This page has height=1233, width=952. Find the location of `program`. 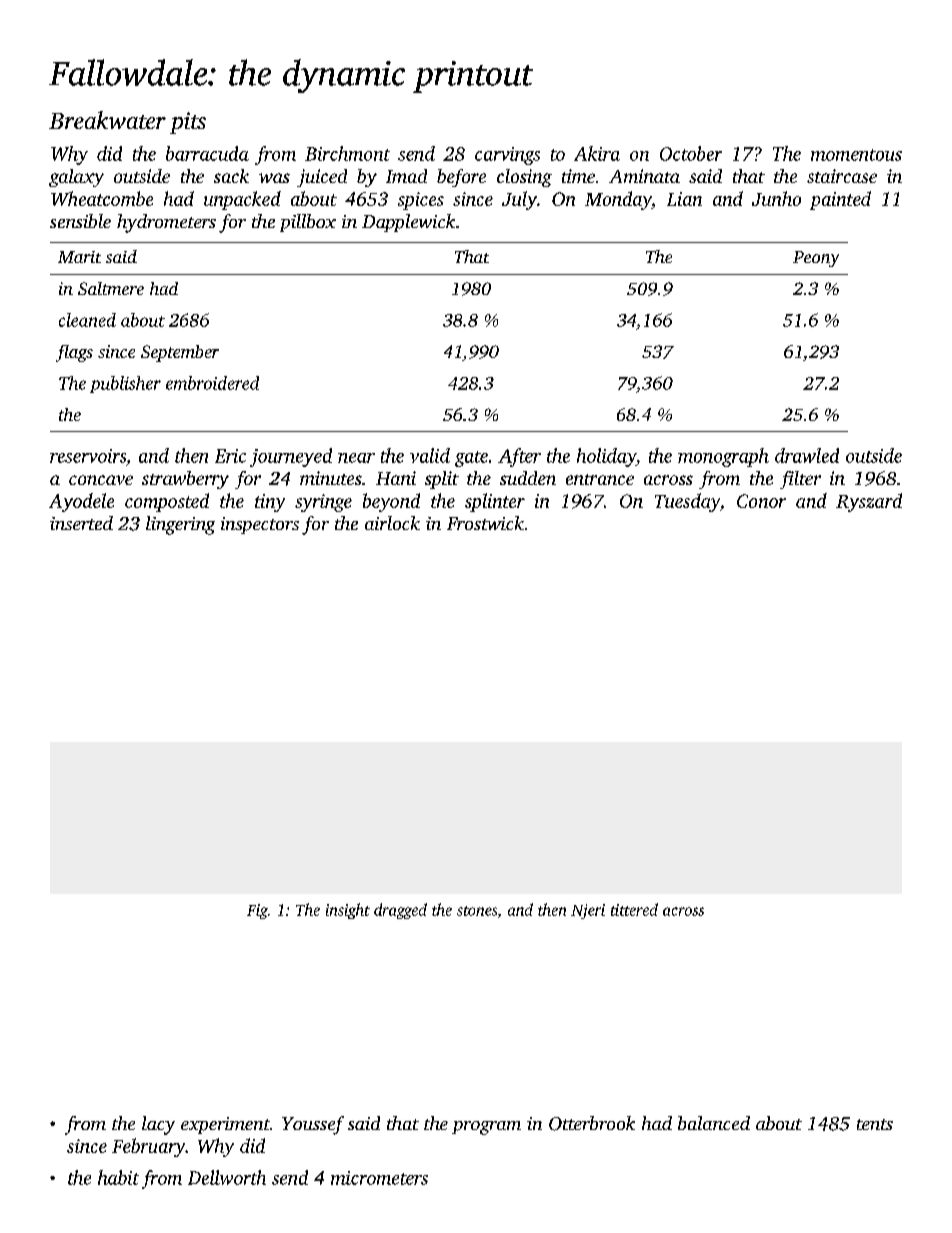

program is located at coordinates (486, 1128).
